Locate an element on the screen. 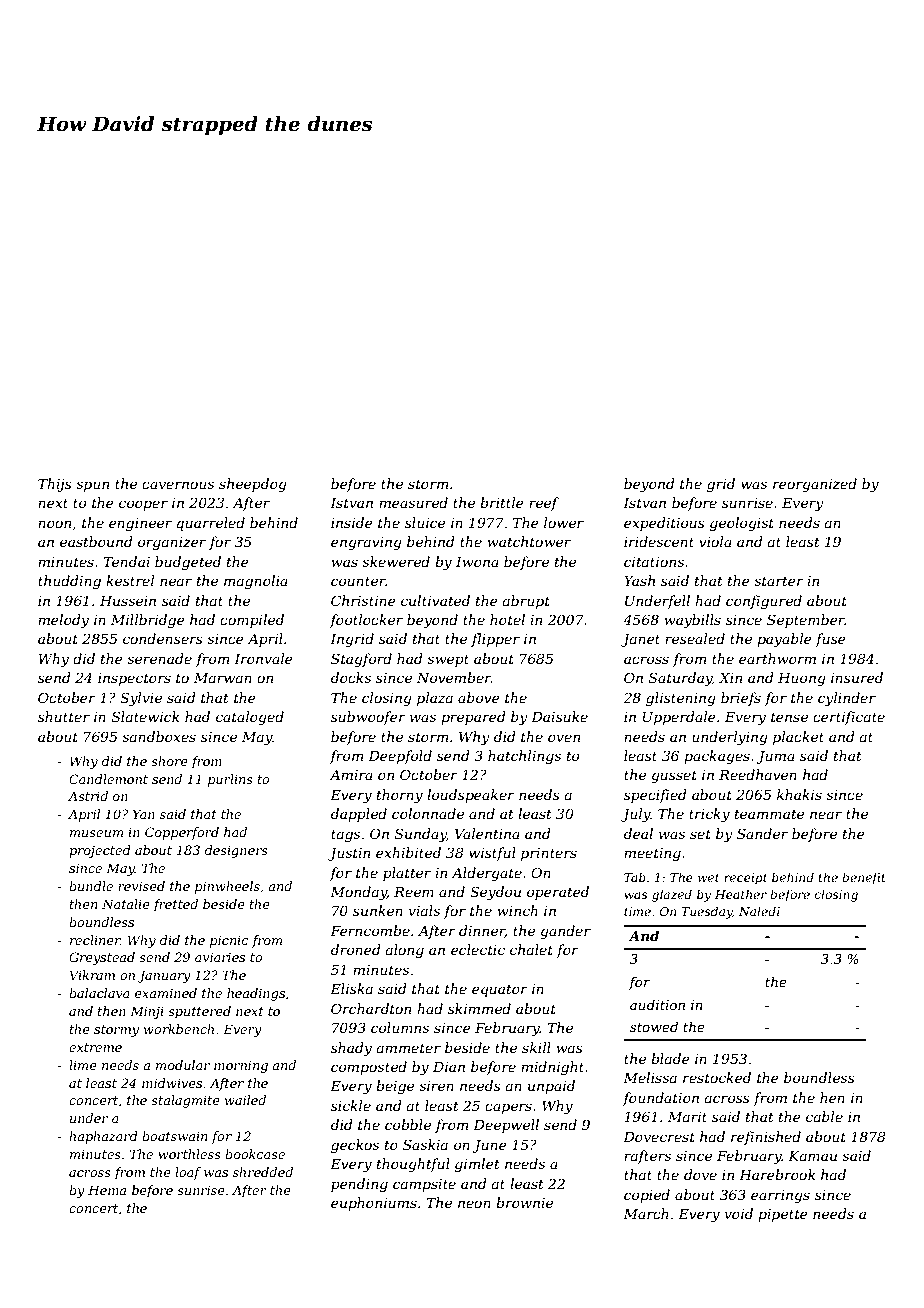 The image size is (924, 1308). sheepdog is located at coordinates (253, 485).
